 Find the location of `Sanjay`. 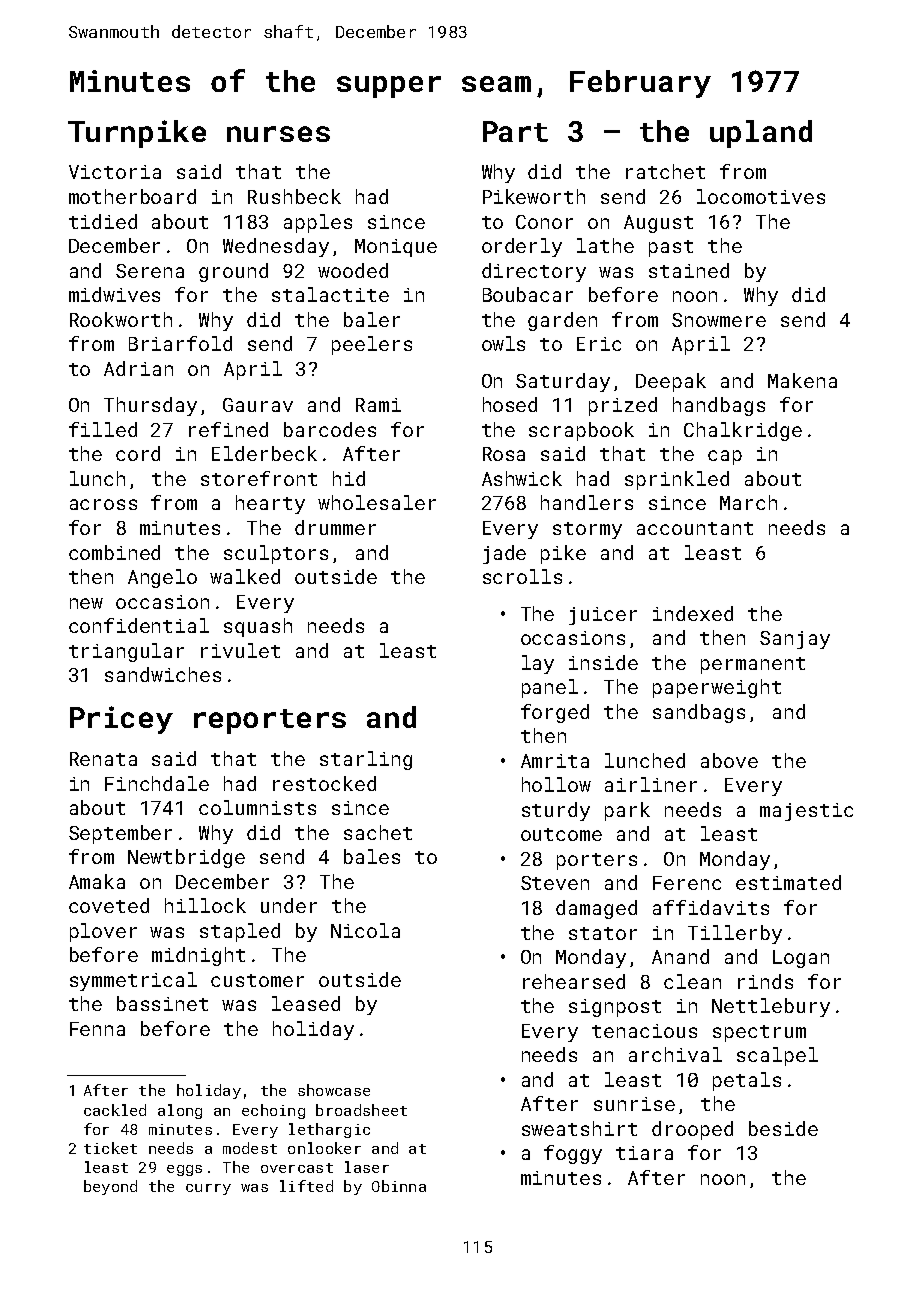

Sanjay is located at coordinates (795, 640).
